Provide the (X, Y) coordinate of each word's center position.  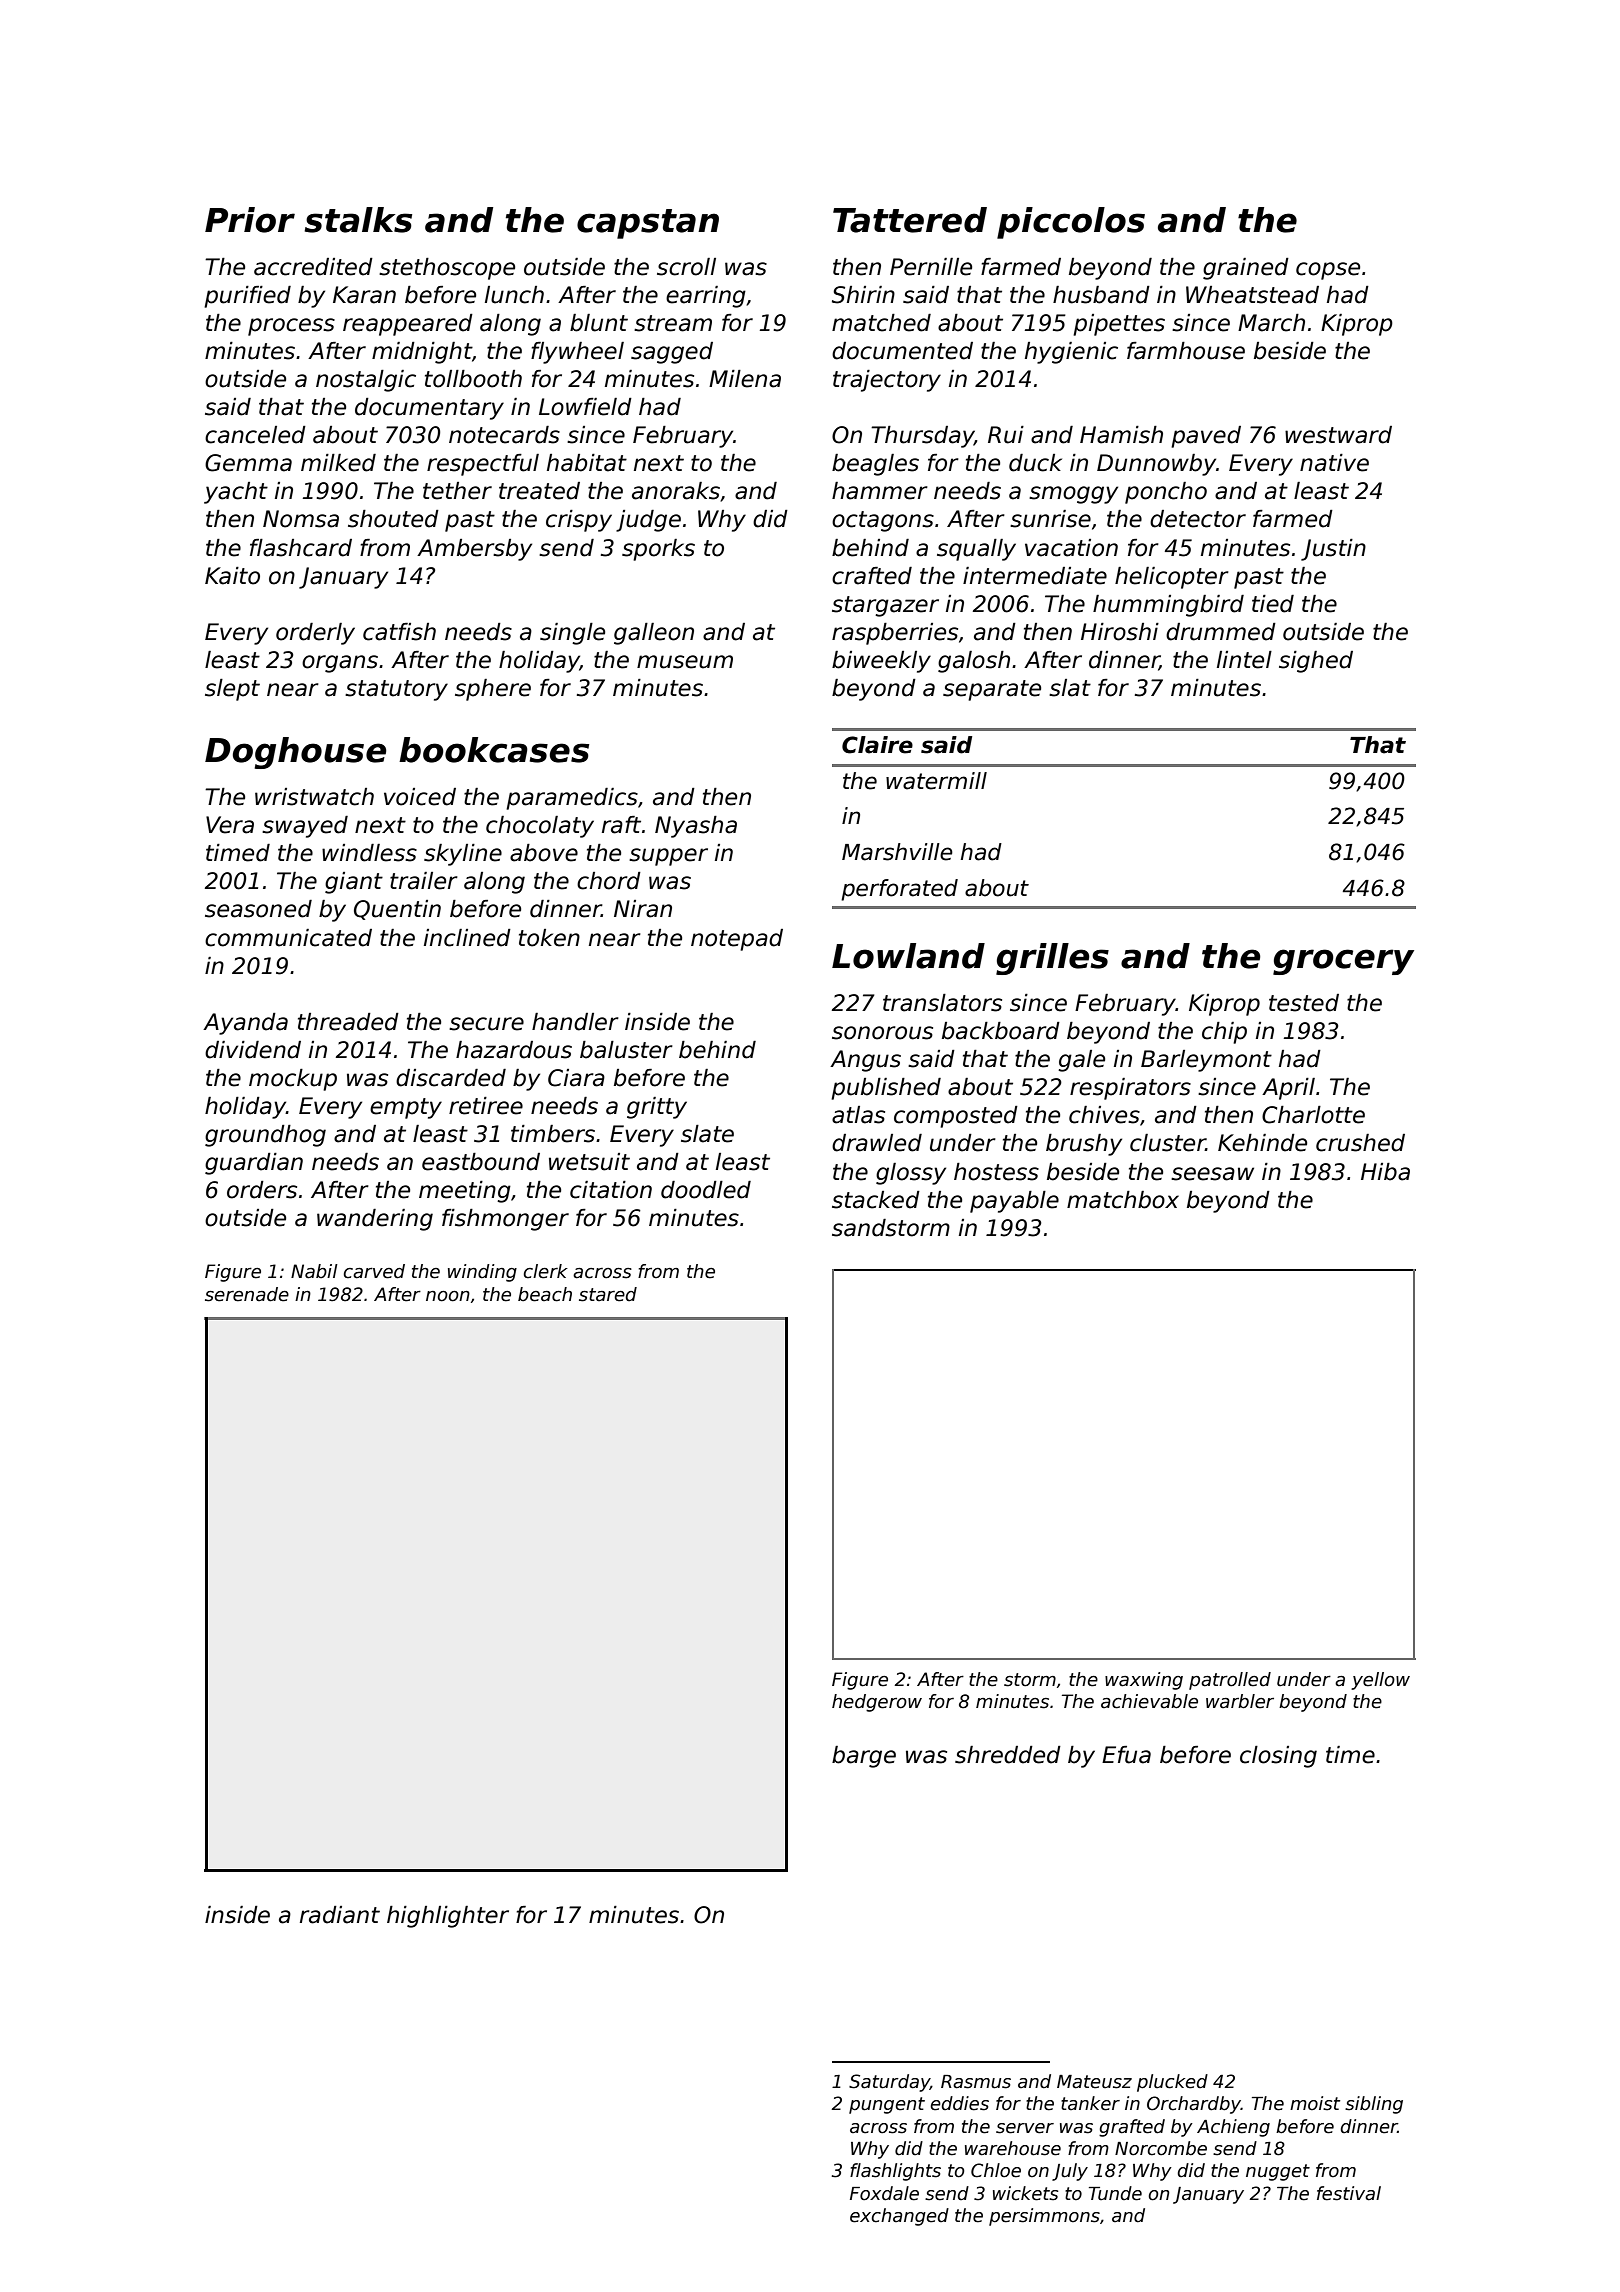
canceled (255, 435)
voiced (420, 797)
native (1334, 463)
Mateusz (1094, 2082)
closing (1278, 1757)
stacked (876, 1200)
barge (864, 1757)
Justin (1333, 550)
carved (374, 1271)
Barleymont (1206, 1061)
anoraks (676, 491)
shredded (1008, 1755)
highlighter (448, 1917)
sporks (658, 550)
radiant (340, 1915)
